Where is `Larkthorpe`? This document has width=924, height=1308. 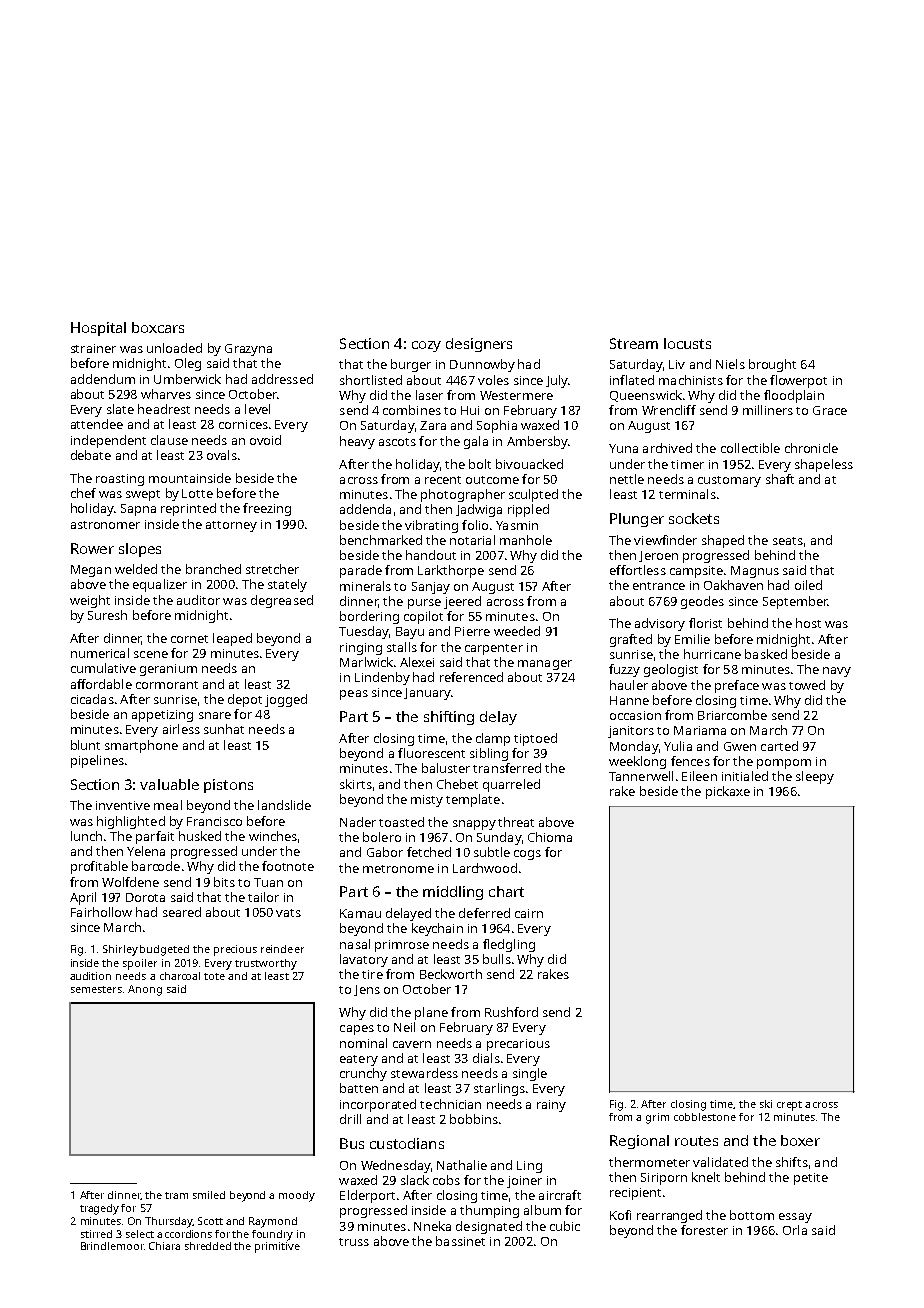
Larkthorpe is located at coordinates (451, 571).
